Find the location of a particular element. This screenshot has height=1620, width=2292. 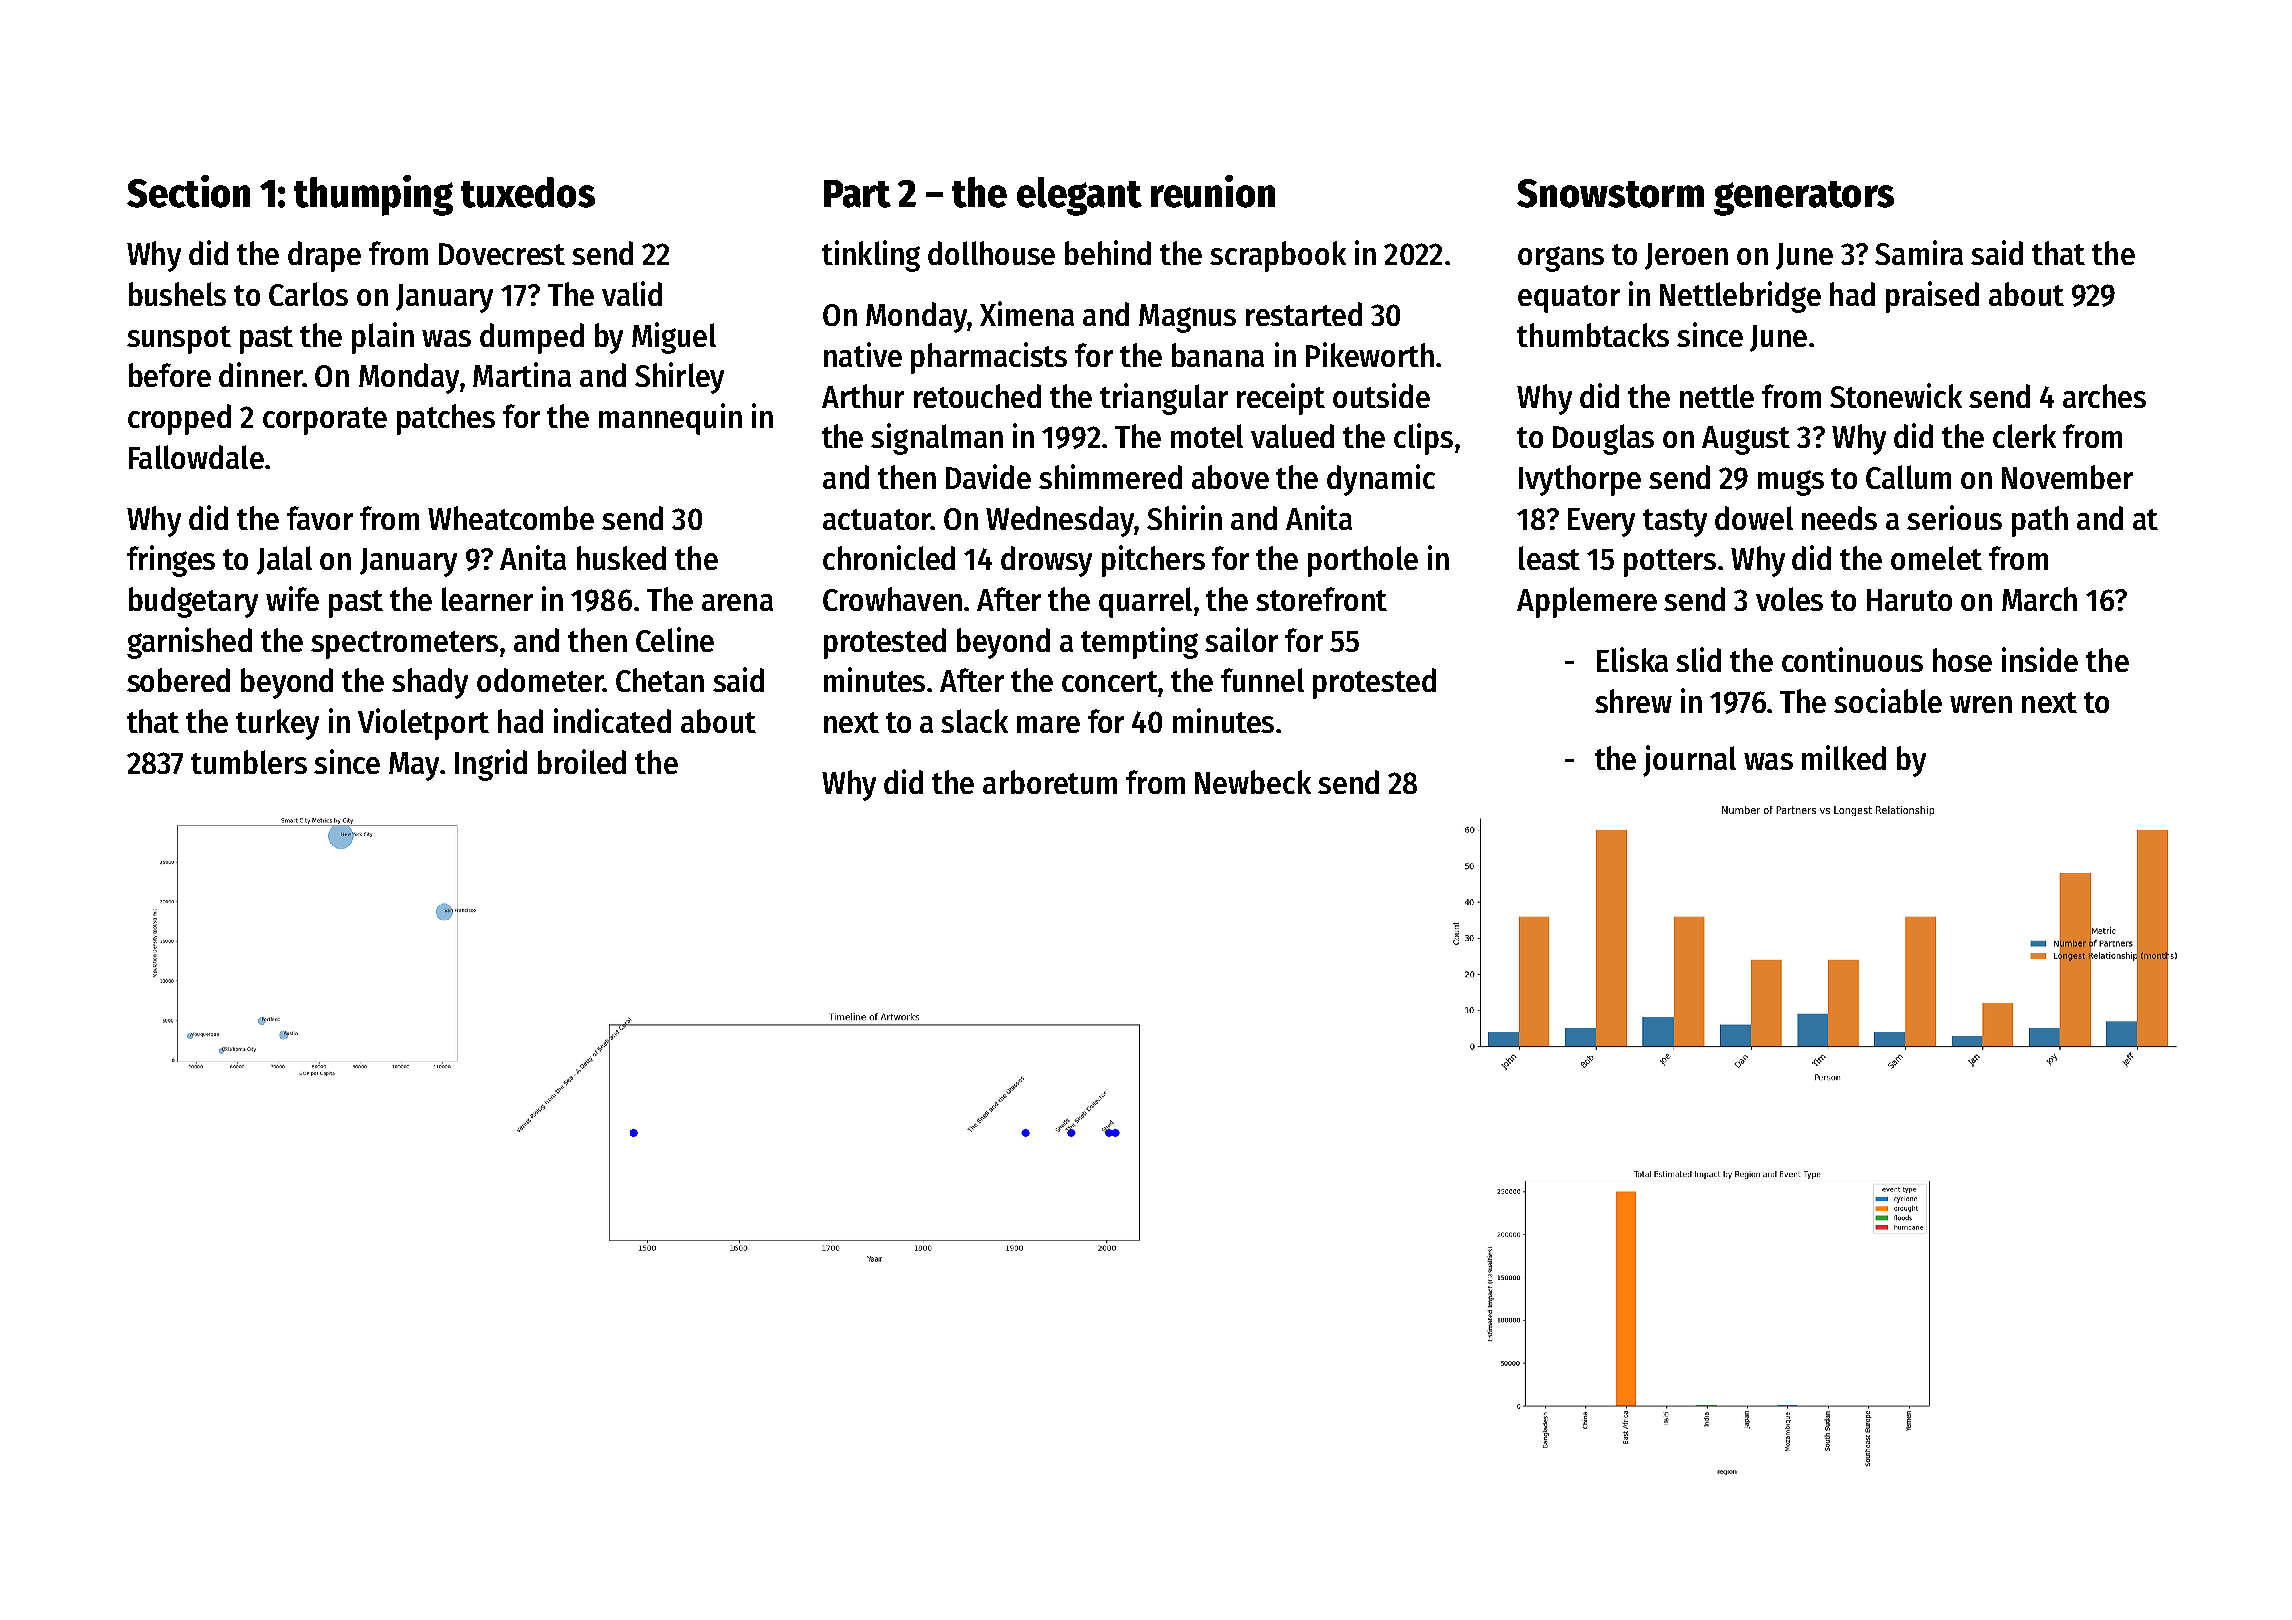

triangular is located at coordinates (1164, 399).
